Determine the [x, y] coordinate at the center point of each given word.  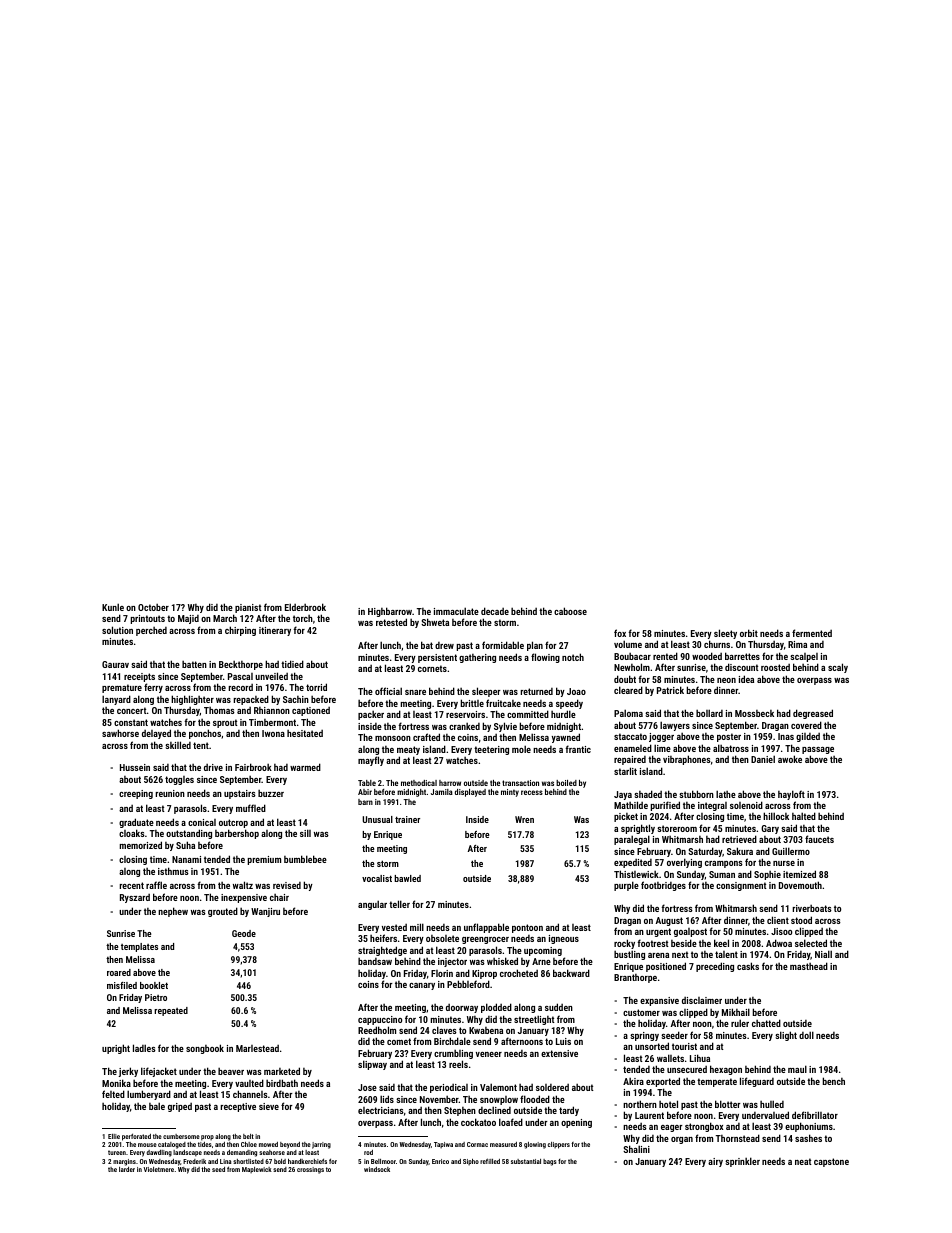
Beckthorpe [241, 665]
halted [804, 816]
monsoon [393, 738]
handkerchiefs [307, 1161]
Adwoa [779, 943]
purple [626, 886]
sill [305, 833]
